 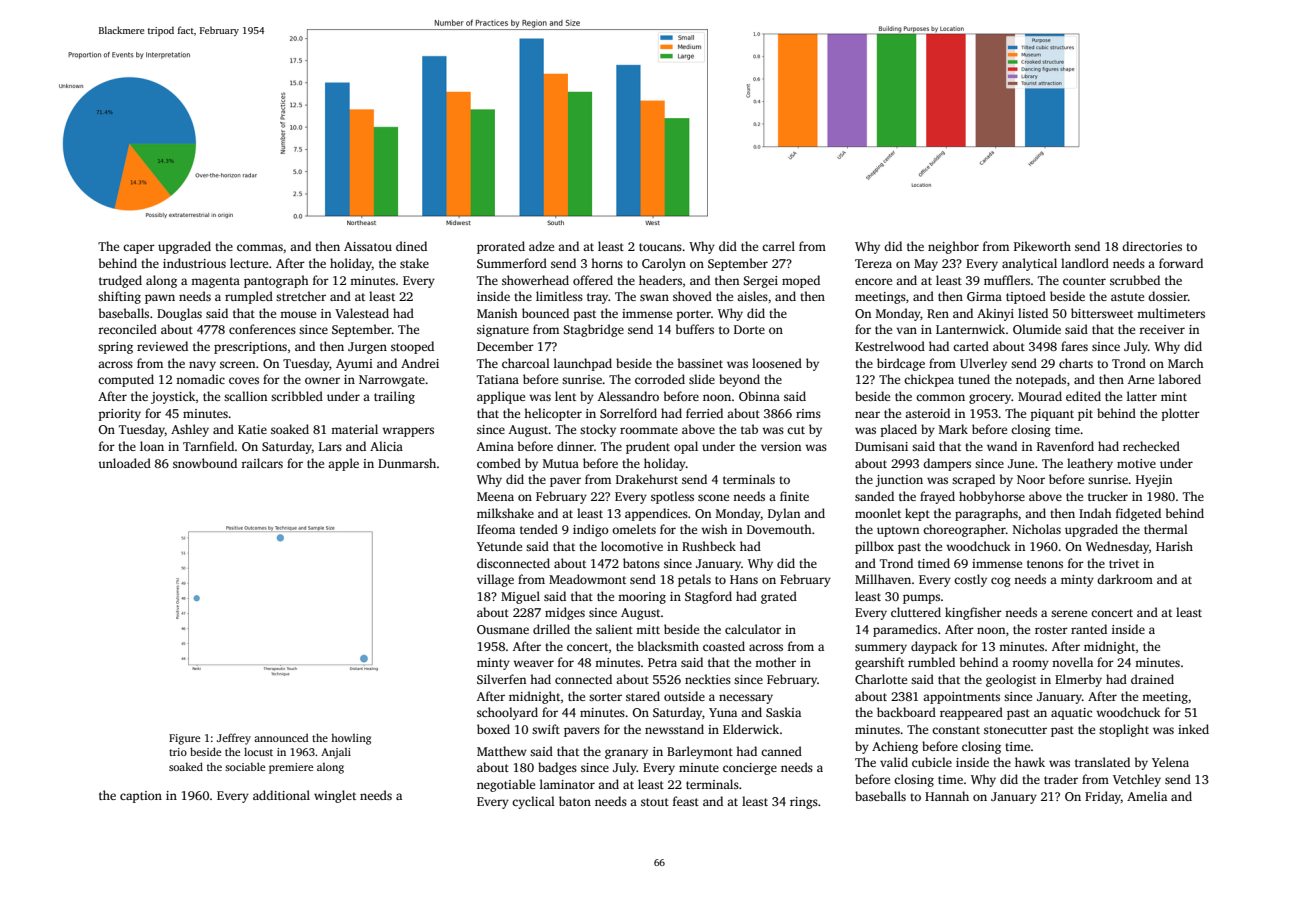 What do you see at coordinates (655, 802) in the image?
I see `stout` at bounding box center [655, 802].
